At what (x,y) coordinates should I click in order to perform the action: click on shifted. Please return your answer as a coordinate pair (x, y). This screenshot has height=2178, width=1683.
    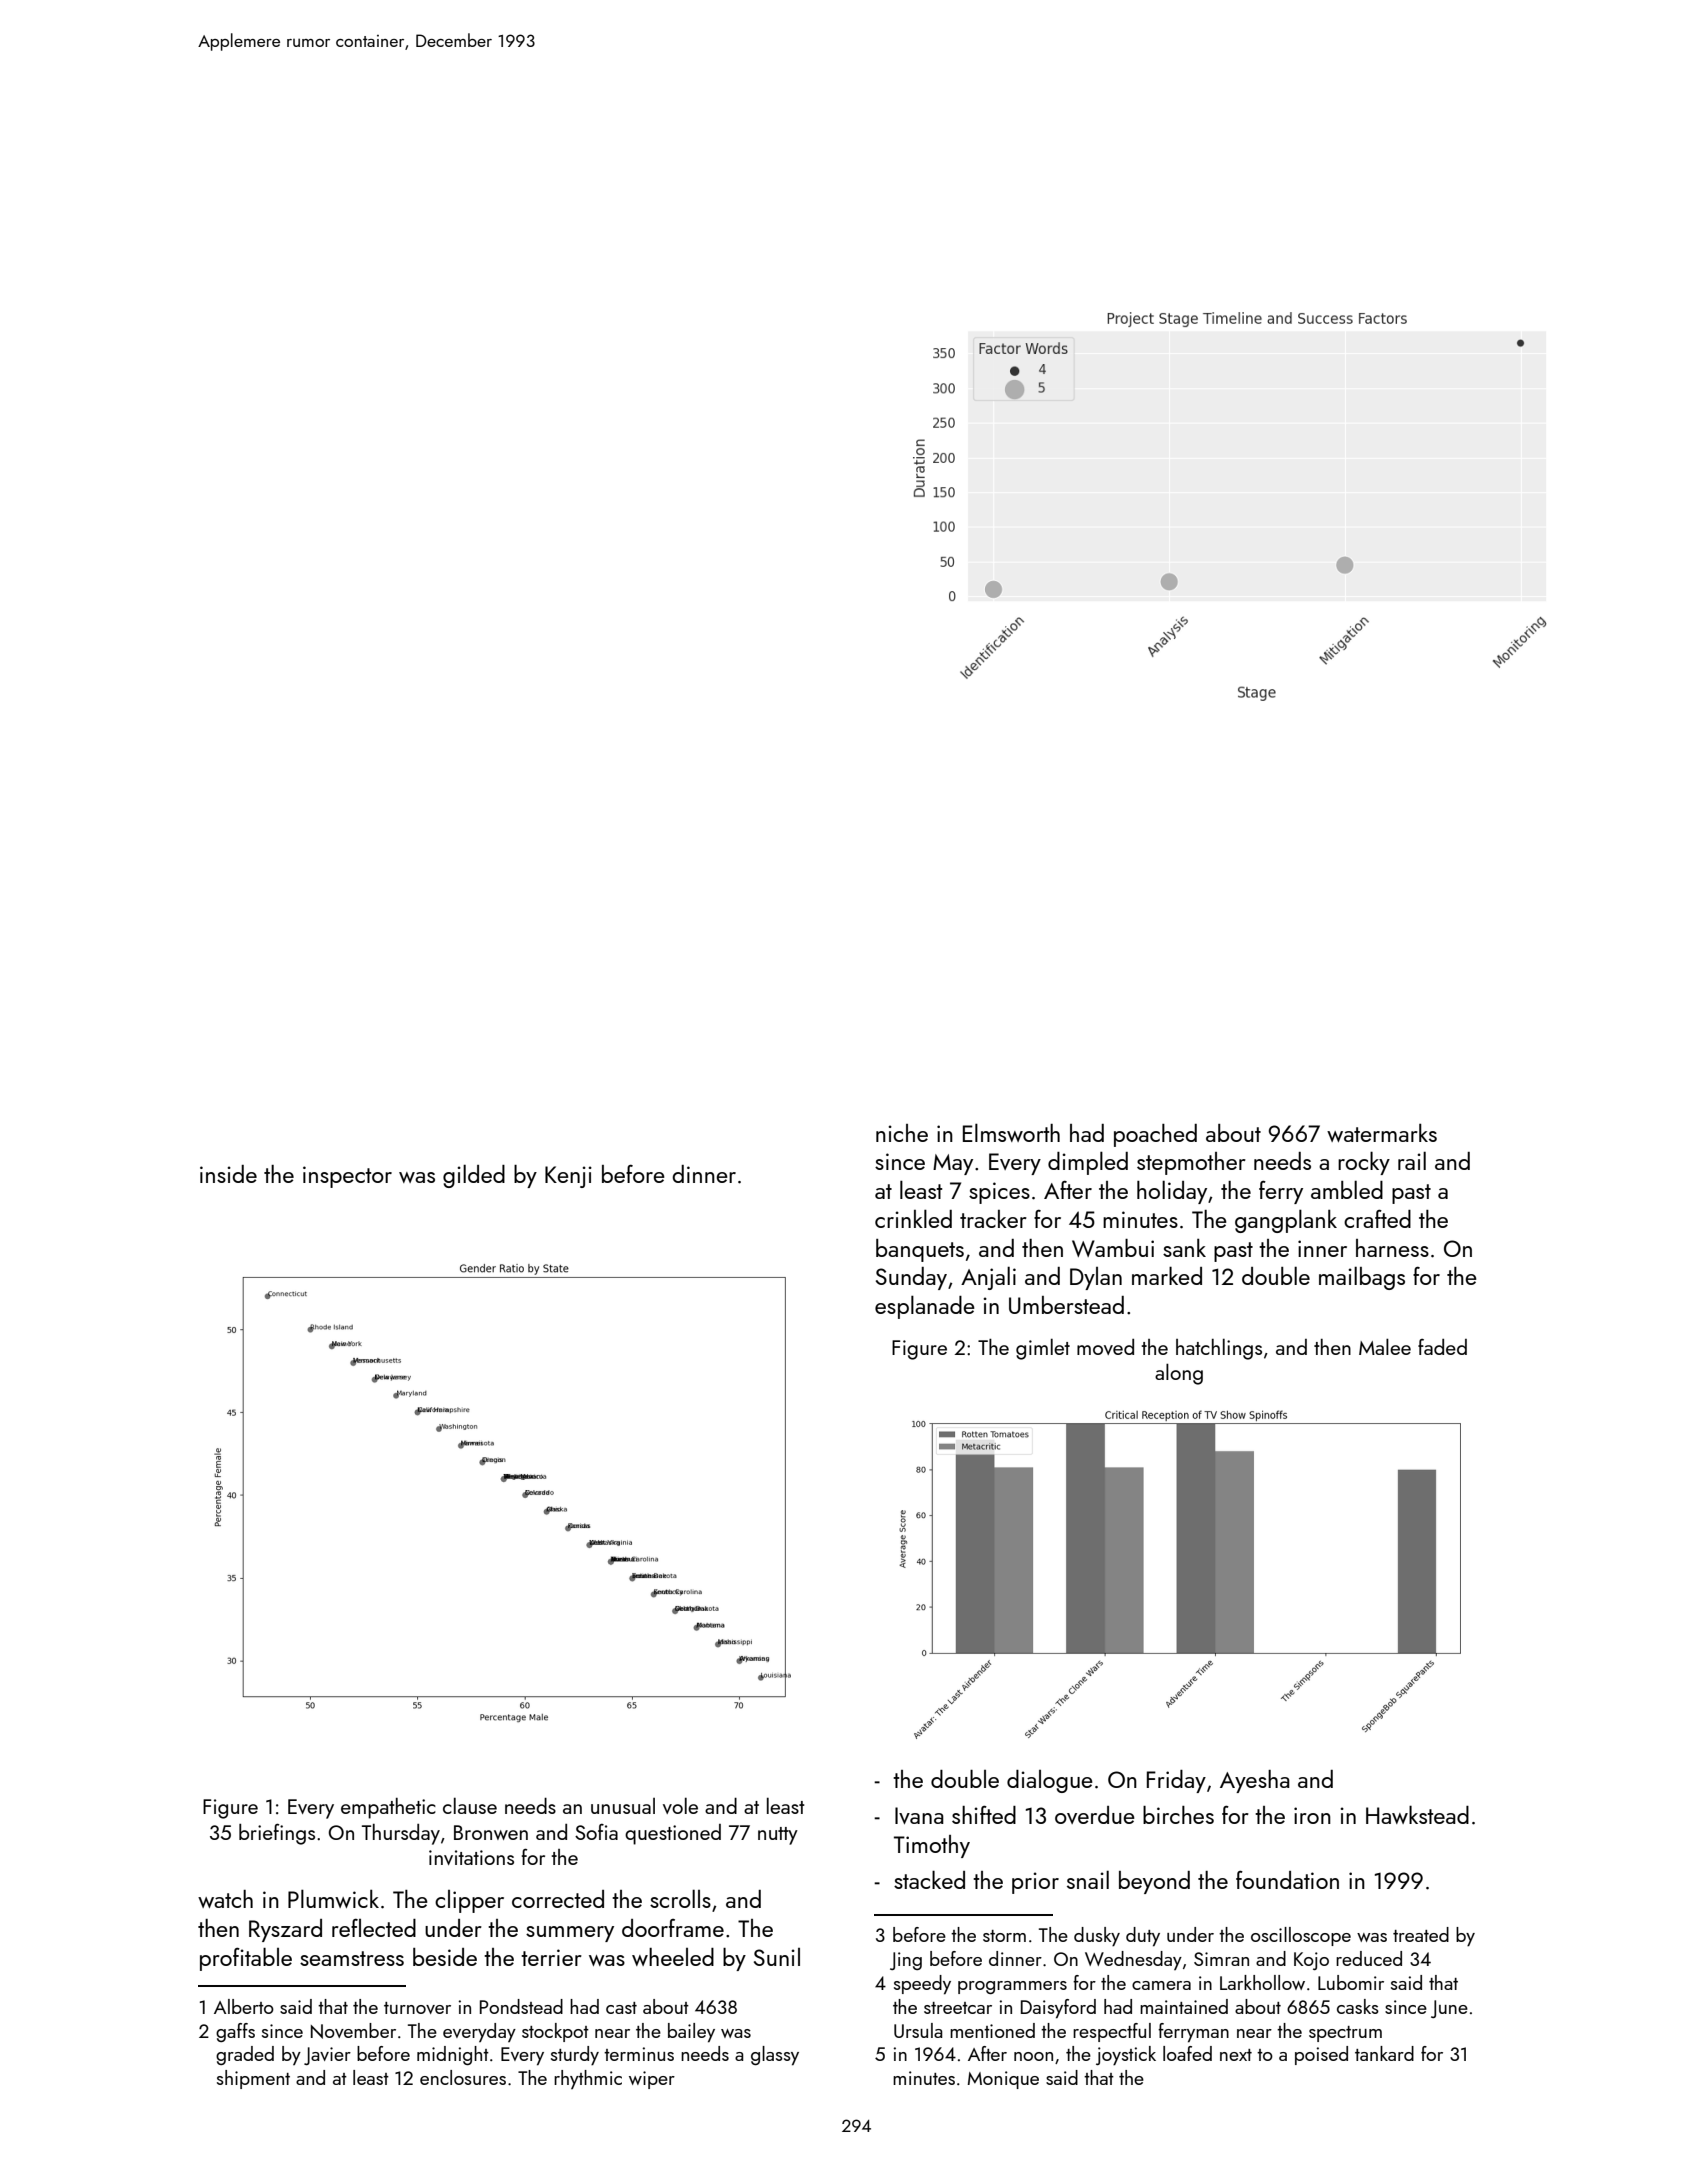
    Looking at the image, I should click on (984, 1814).
